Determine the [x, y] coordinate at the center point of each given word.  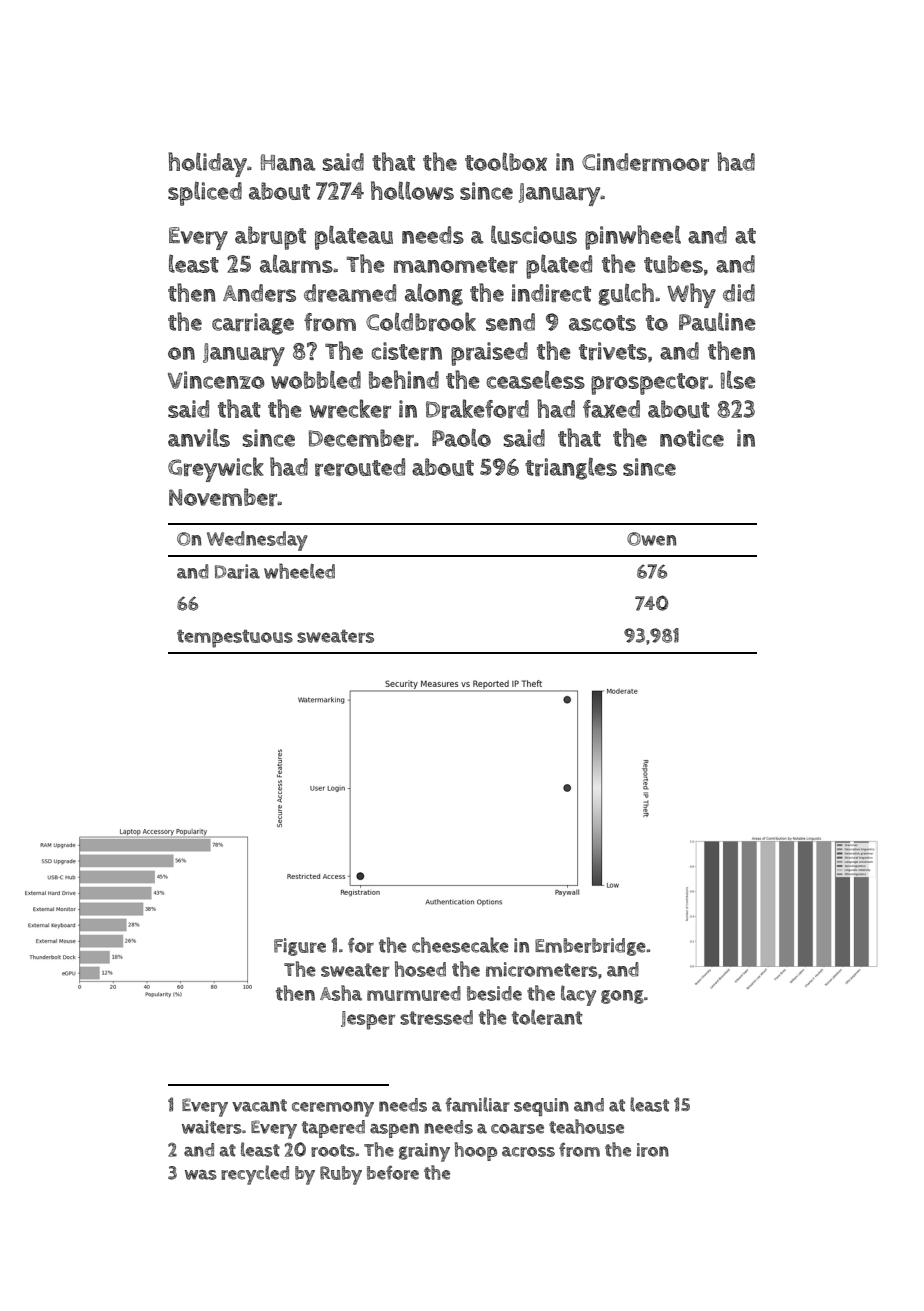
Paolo [461, 438]
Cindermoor [645, 162]
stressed [436, 1017]
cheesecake [460, 945]
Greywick [216, 469]
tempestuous [235, 639]
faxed [611, 409]
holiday [207, 164]
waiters [212, 1127]
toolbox [506, 162]
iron [653, 1150]
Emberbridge [590, 947]
